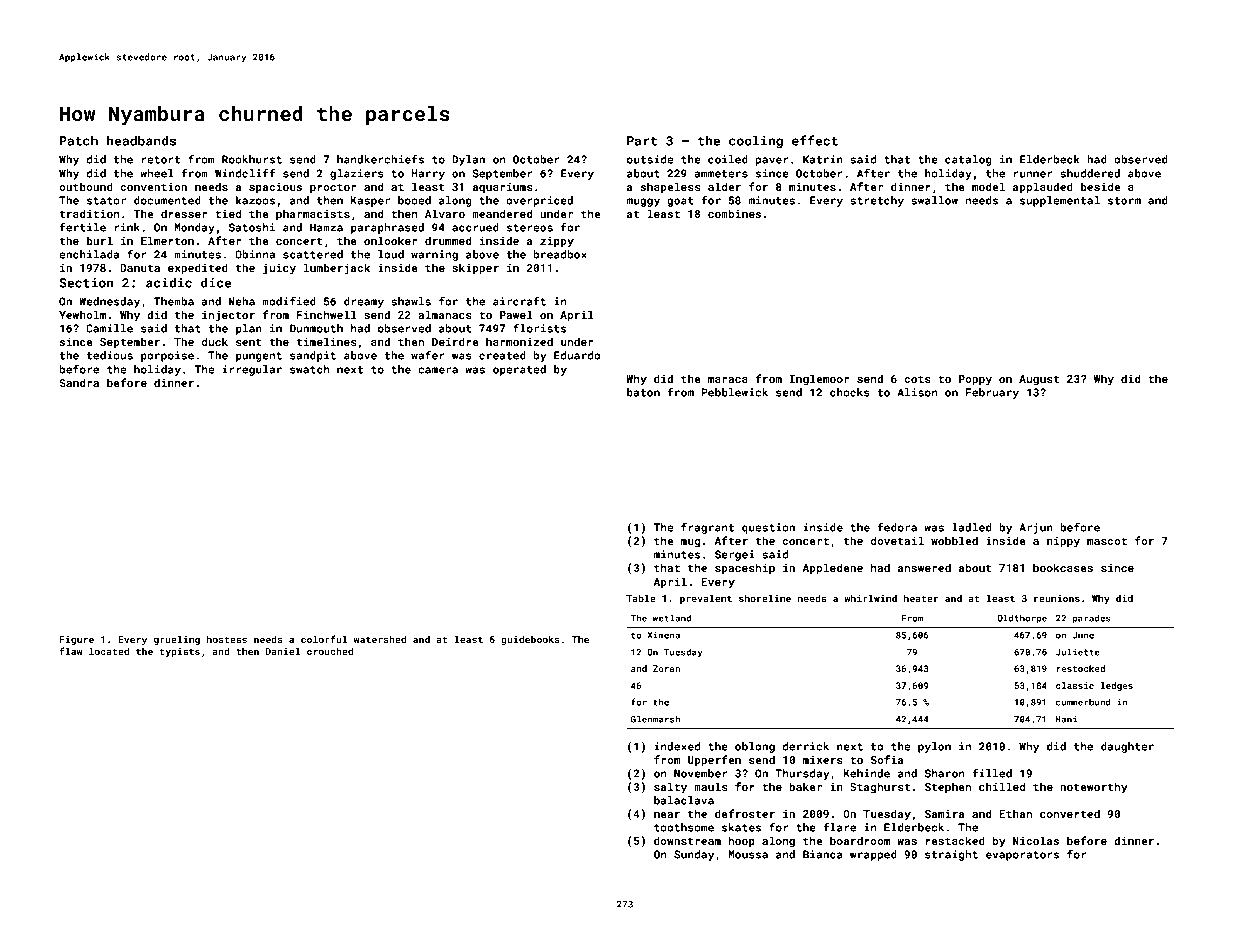 The height and width of the document is (952, 1233). I want to click on Samira, so click(944, 814).
